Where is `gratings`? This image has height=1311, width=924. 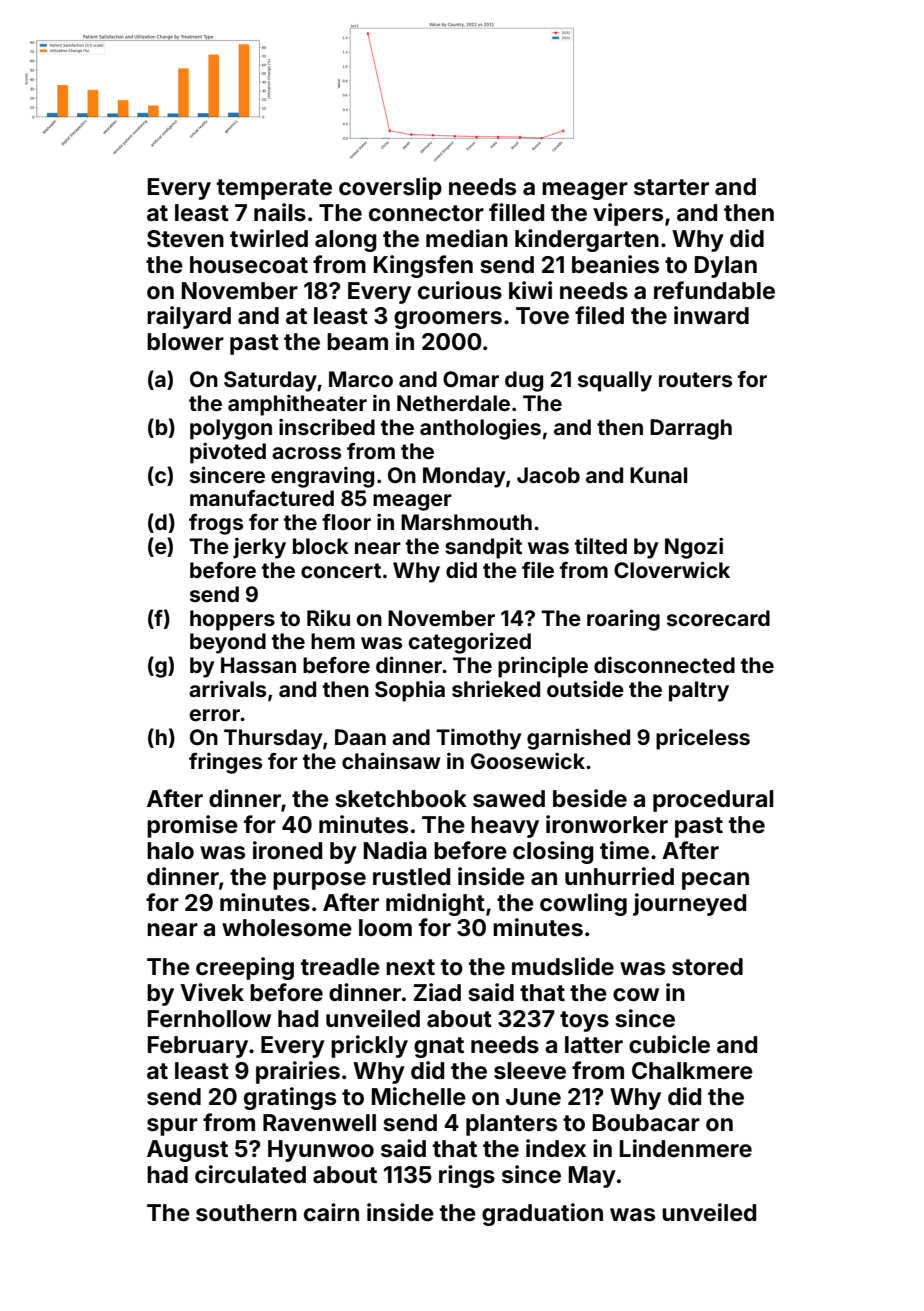 gratings is located at coordinates (290, 1098).
